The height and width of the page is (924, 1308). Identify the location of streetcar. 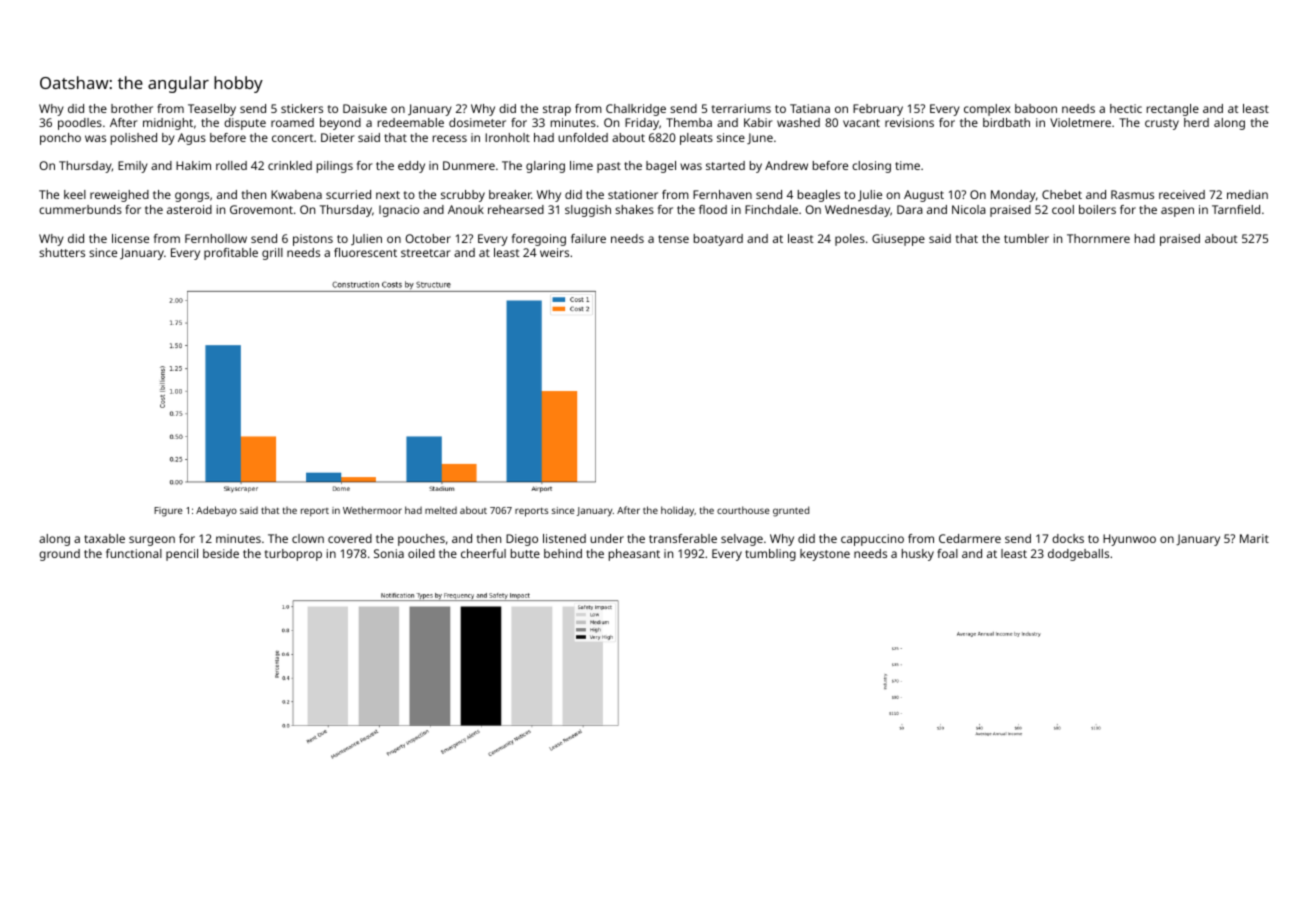
(426, 253).
